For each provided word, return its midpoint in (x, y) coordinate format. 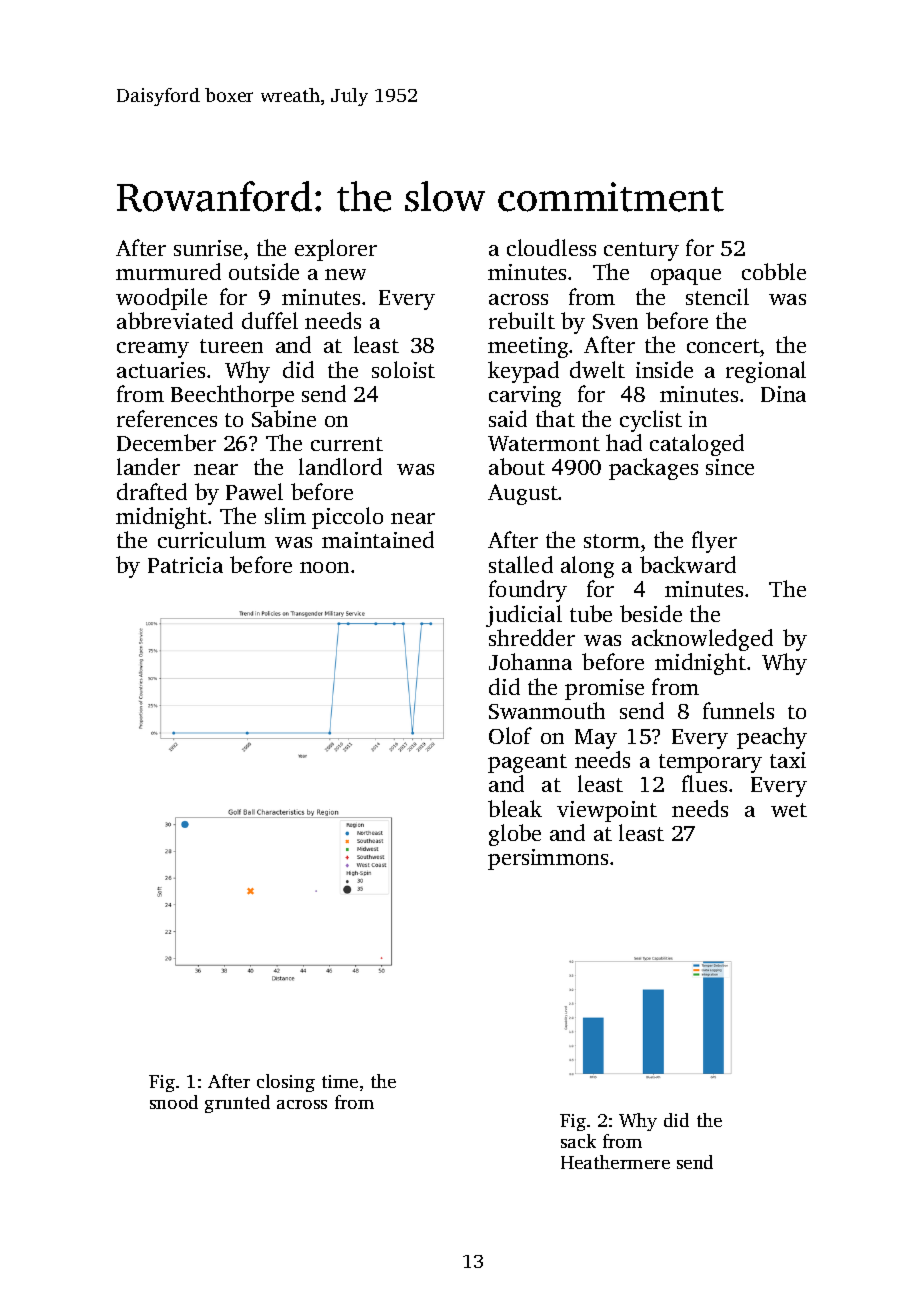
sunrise (208, 248)
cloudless (551, 247)
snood (174, 1102)
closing (286, 1083)
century (641, 251)
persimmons (548, 859)
